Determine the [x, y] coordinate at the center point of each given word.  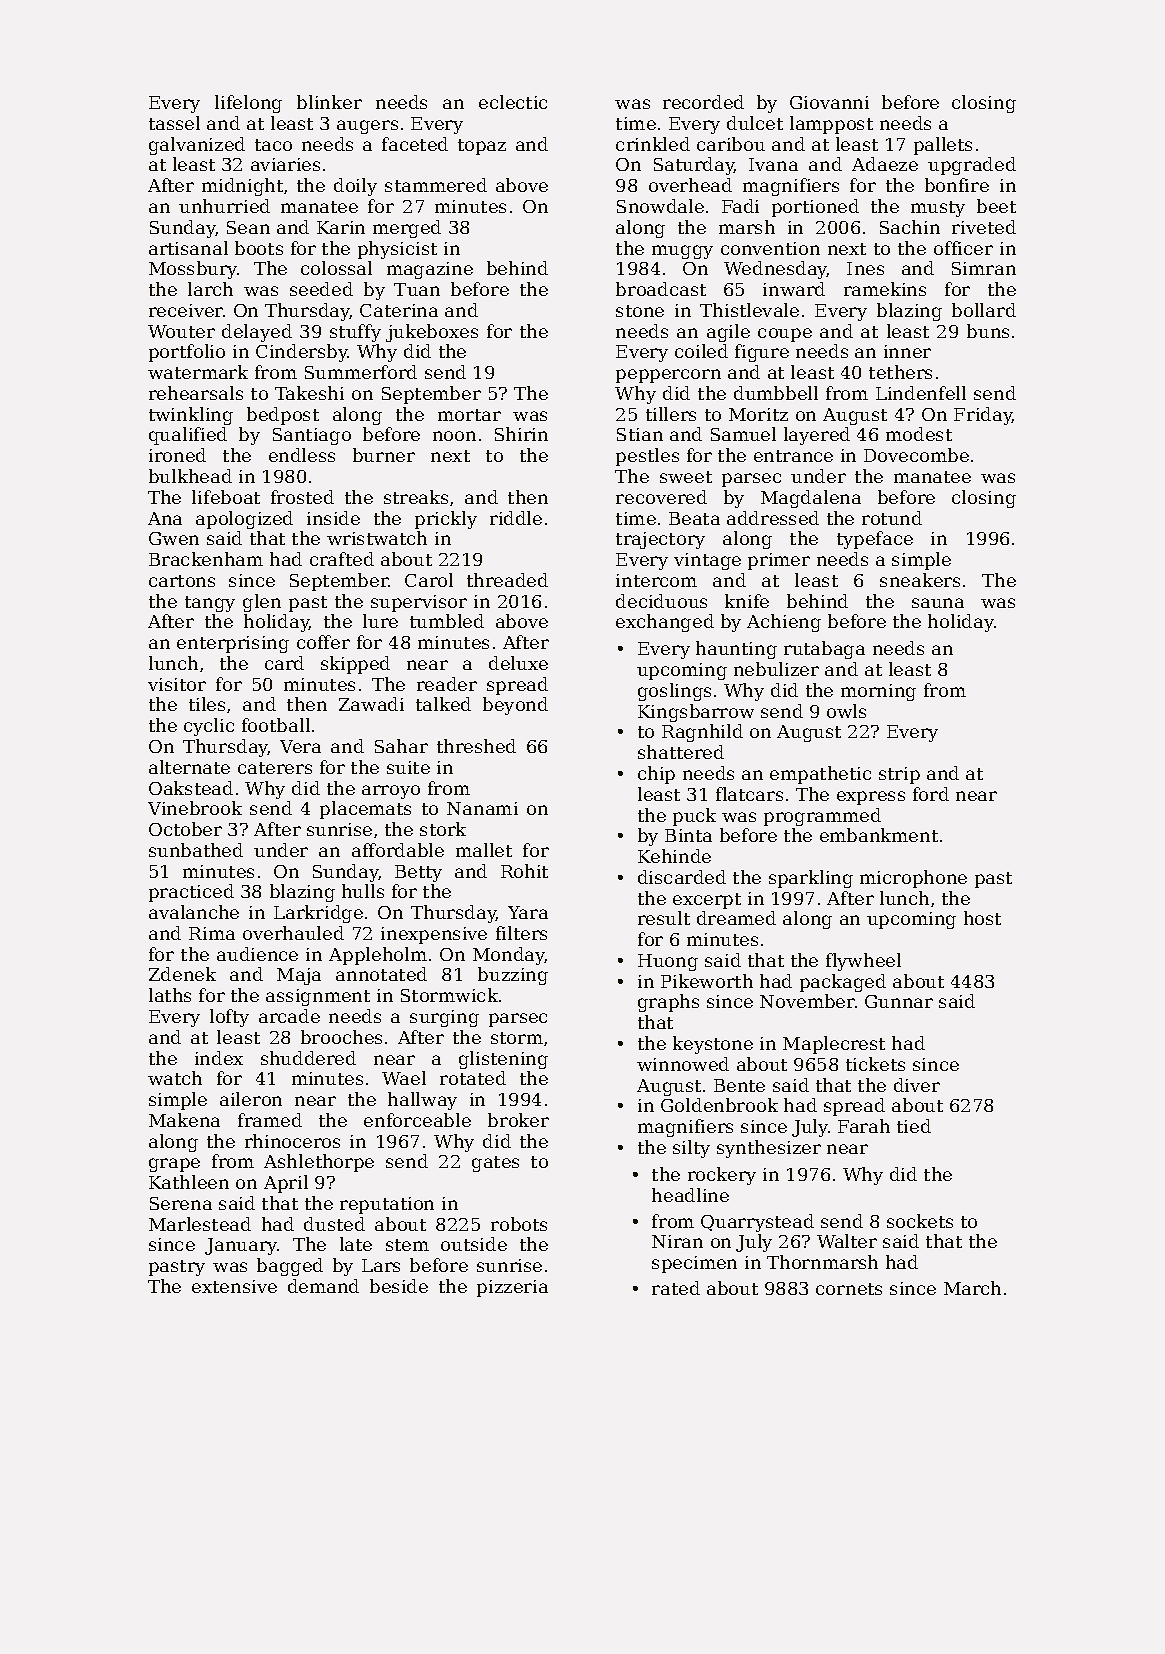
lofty [229, 1018]
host [982, 918]
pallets [943, 146]
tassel [174, 123]
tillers [671, 414]
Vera [300, 746]
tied [914, 1126]
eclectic [513, 102]
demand [323, 1286]
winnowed [683, 1064]
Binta [688, 835]
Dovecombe [916, 455]
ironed [177, 455]
